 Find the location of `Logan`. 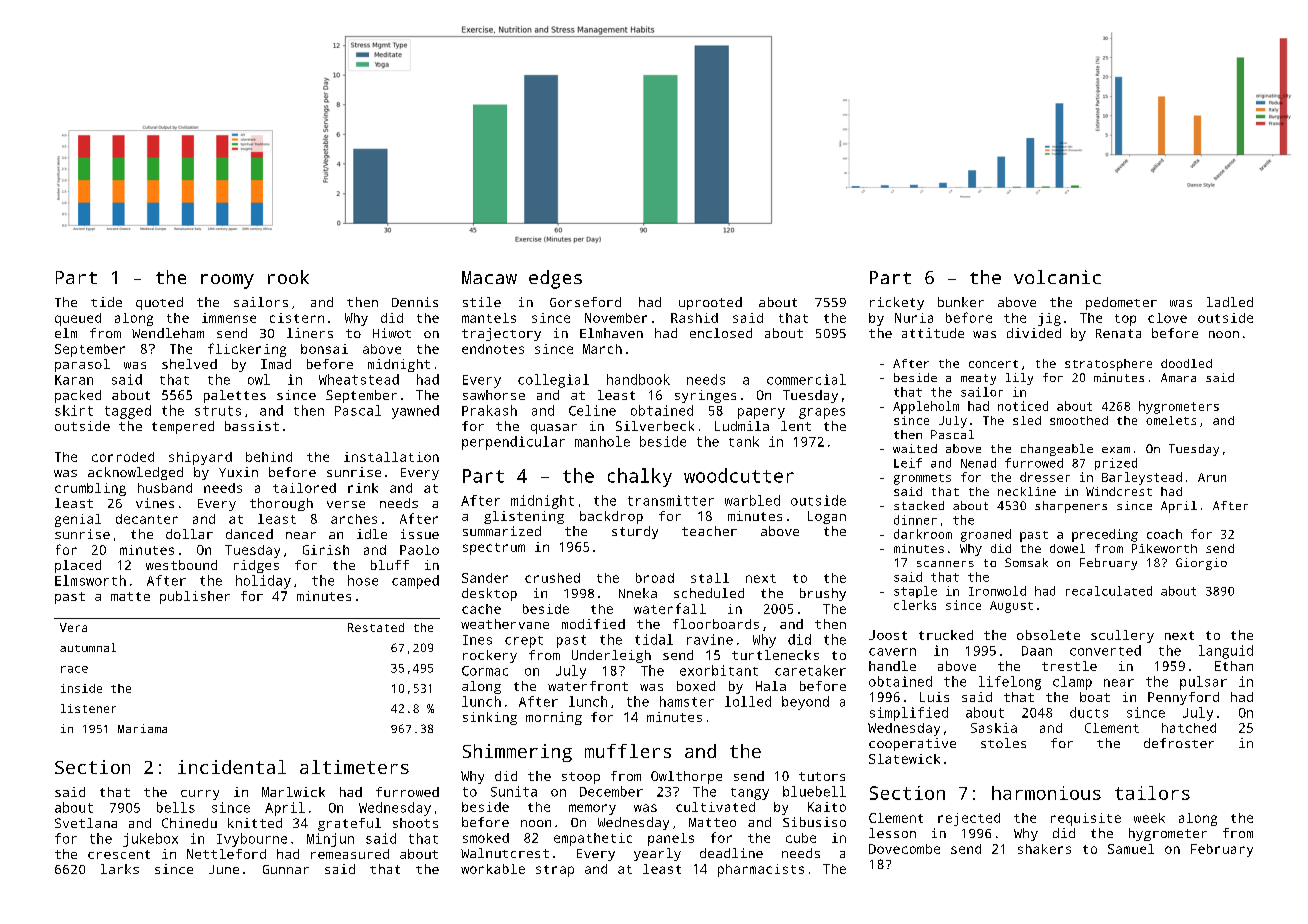

Logan is located at coordinates (827, 517).
